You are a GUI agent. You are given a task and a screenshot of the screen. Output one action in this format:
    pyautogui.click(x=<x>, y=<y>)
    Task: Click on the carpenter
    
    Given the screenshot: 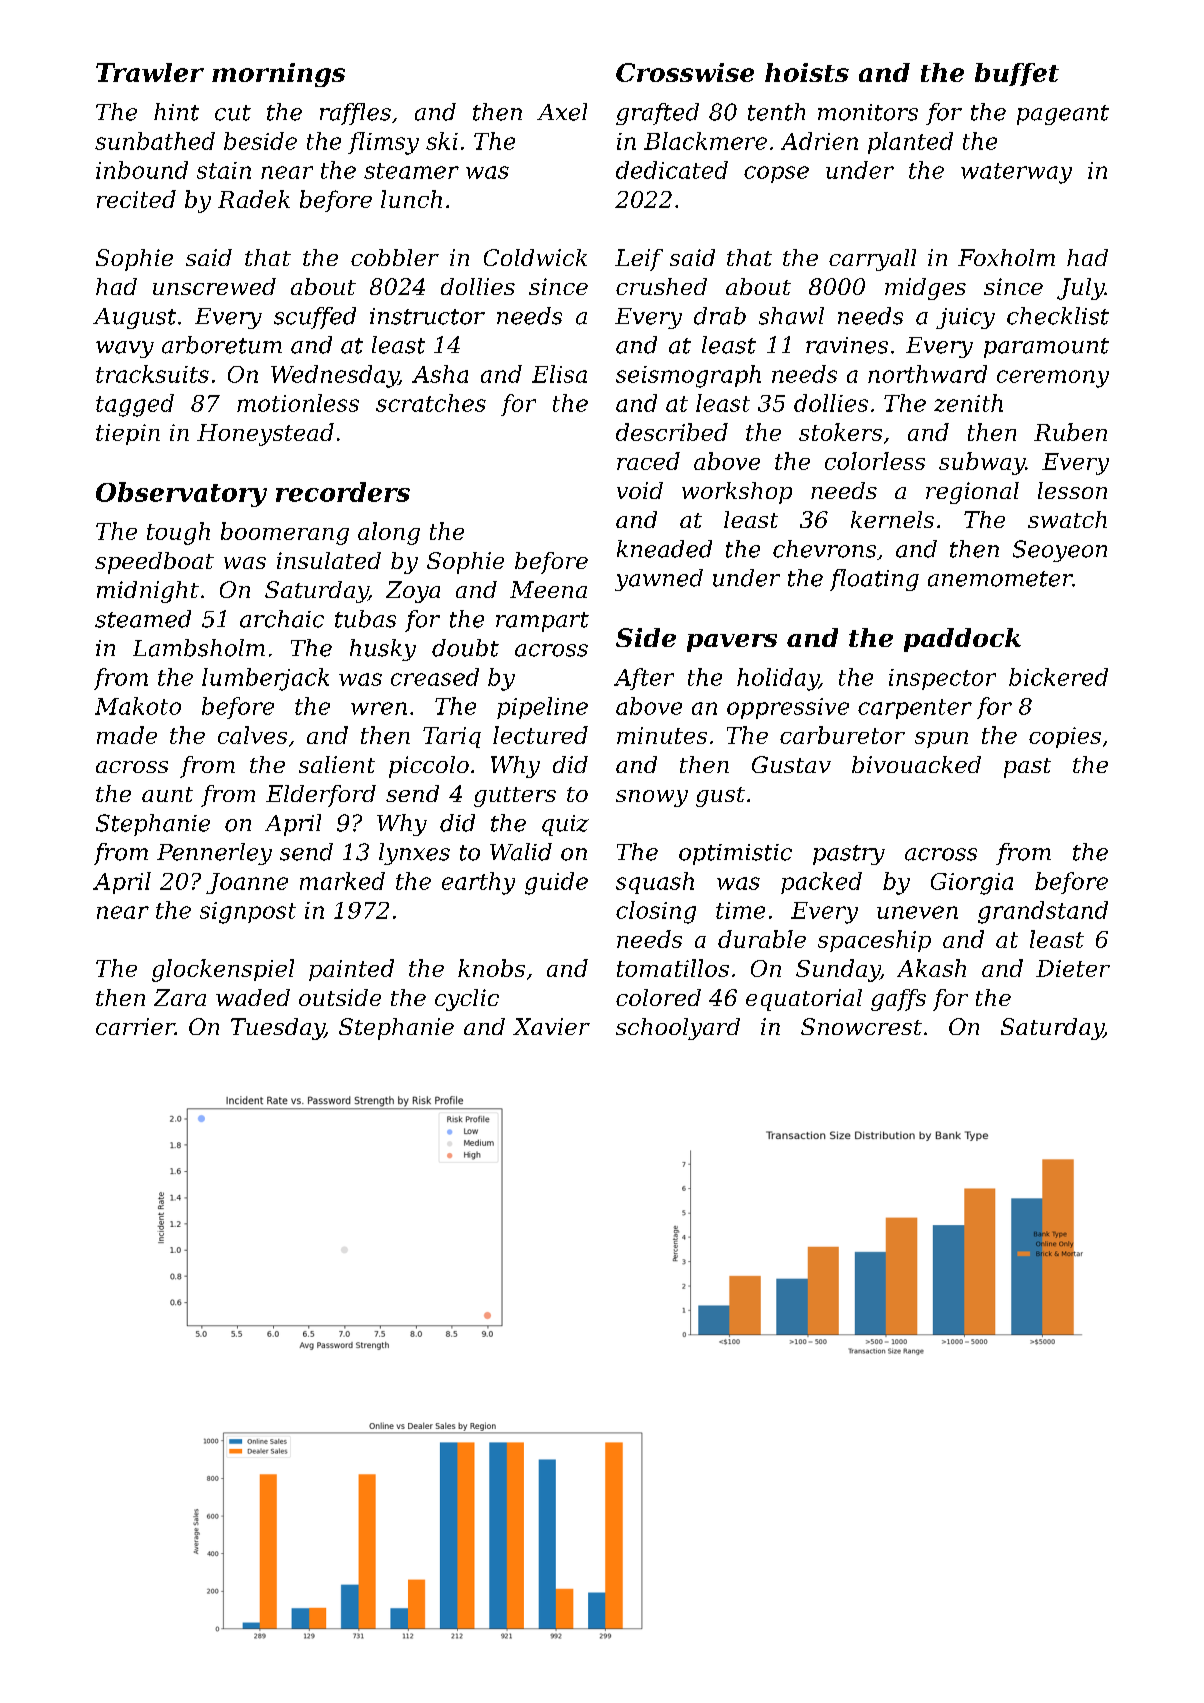 What is the action you would take?
    pyautogui.click(x=915, y=709)
